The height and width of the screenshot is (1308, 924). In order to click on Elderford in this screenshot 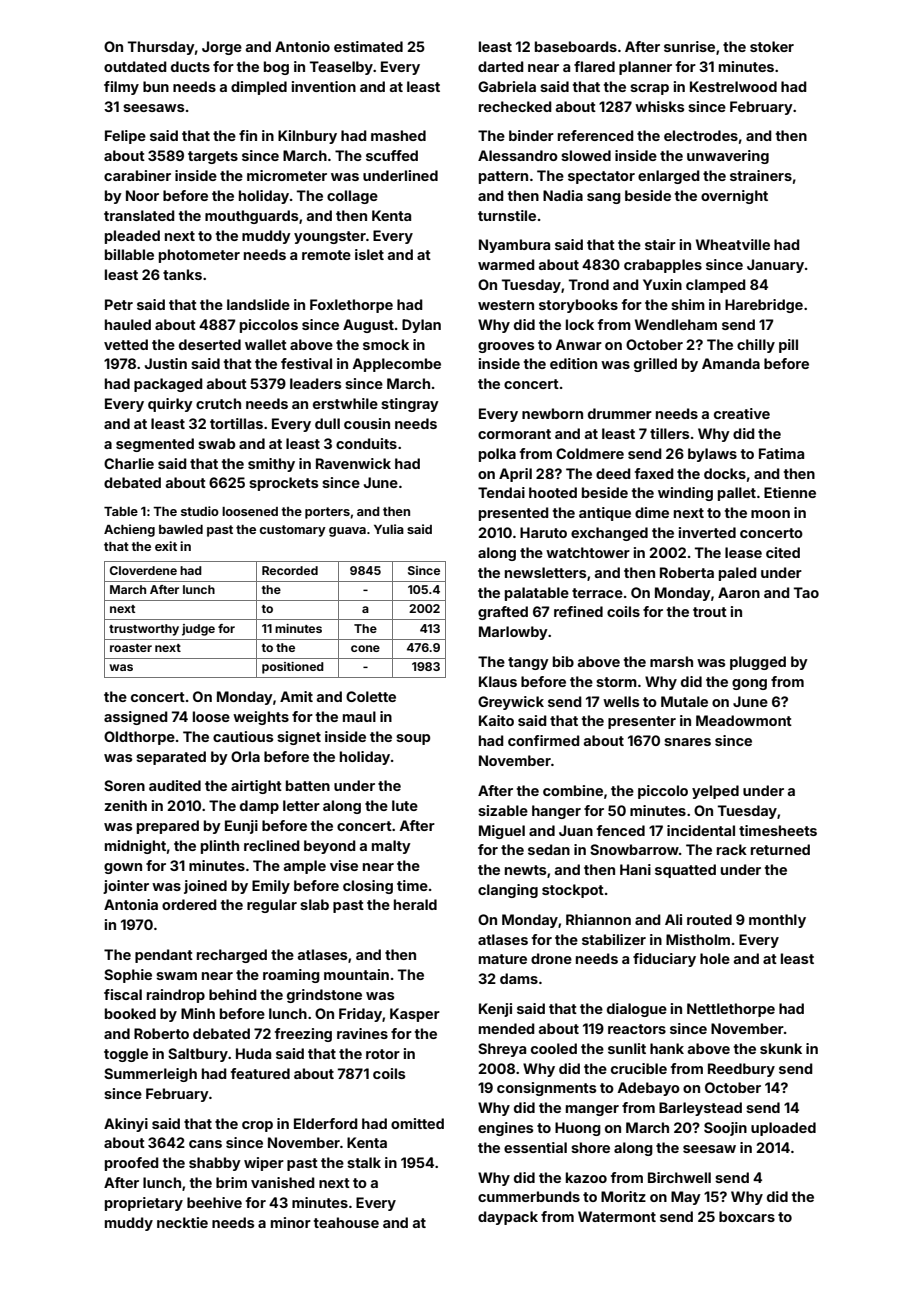, I will do `click(326, 1123)`.
